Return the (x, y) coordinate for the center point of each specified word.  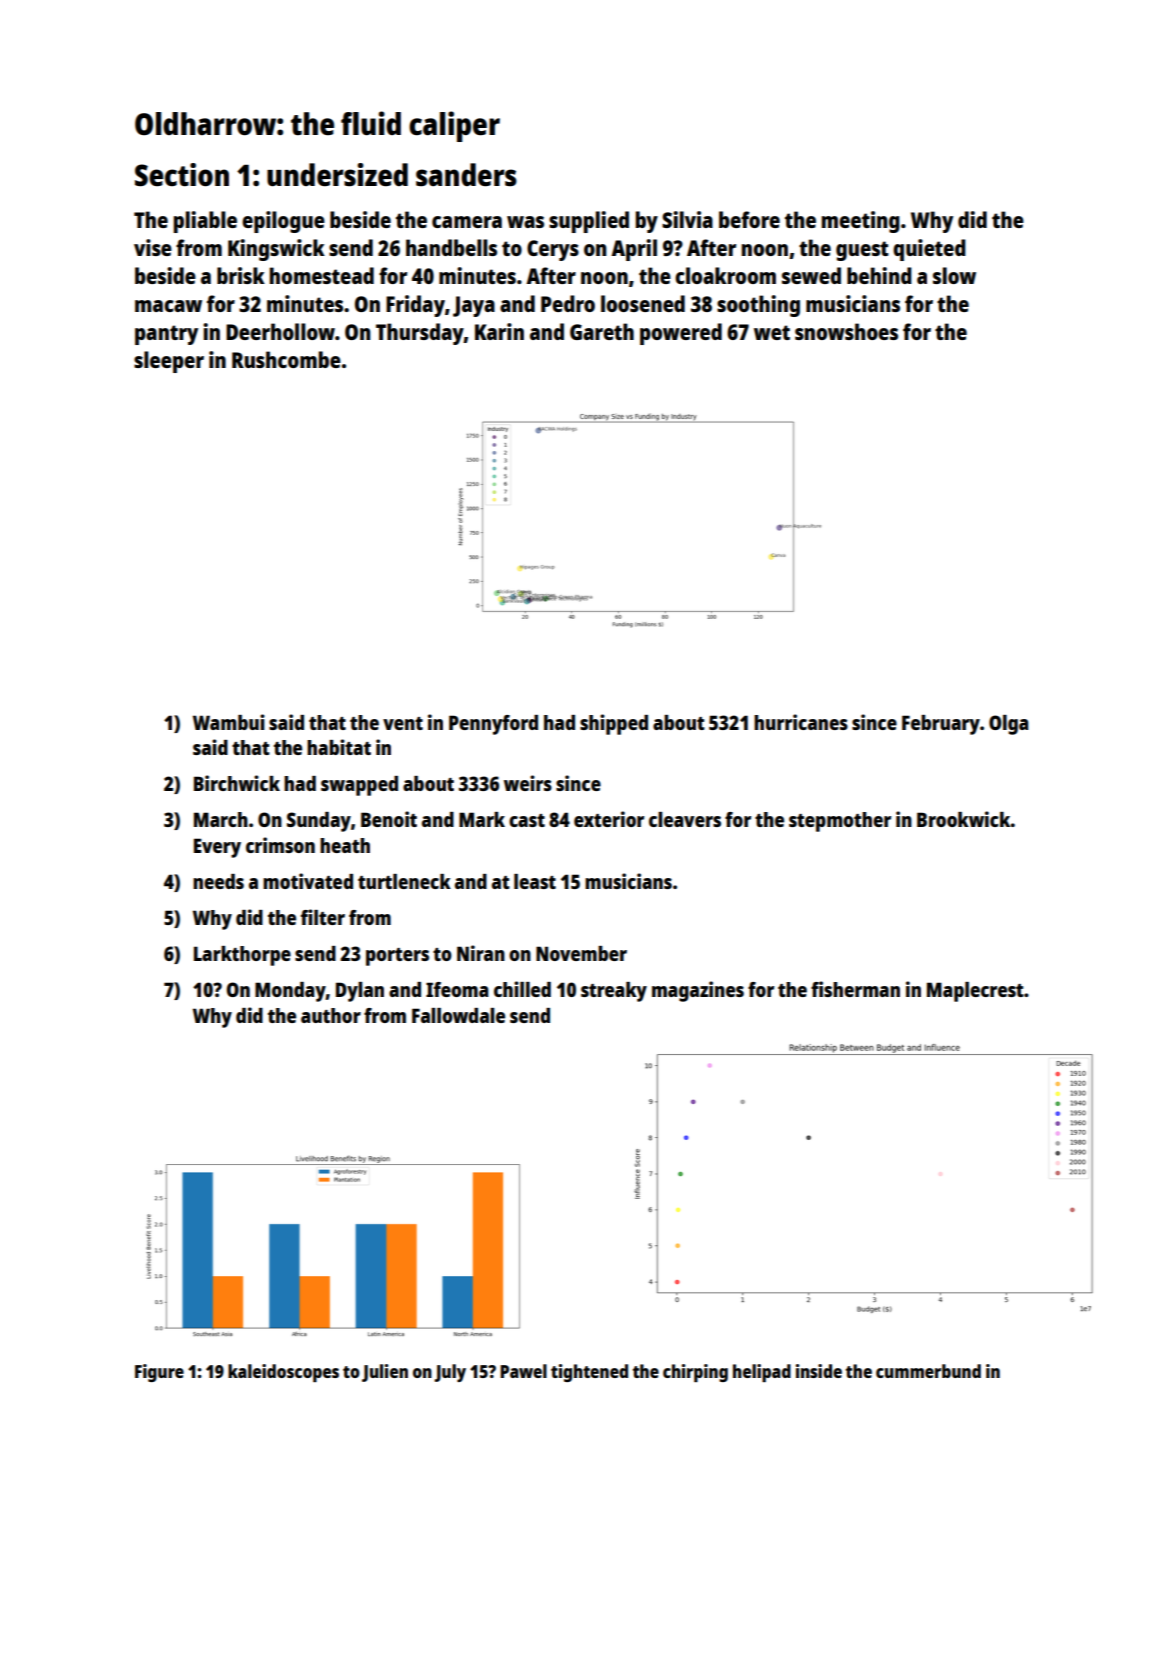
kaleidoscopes (283, 1373)
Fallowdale (458, 1015)
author (331, 1015)
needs (218, 881)
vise (153, 247)
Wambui (229, 722)
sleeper (169, 362)
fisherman (855, 989)
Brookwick (963, 819)
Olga (1008, 725)
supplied (589, 222)
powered (681, 334)
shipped (614, 724)
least (535, 881)
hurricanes (801, 722)
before (749, 219)
